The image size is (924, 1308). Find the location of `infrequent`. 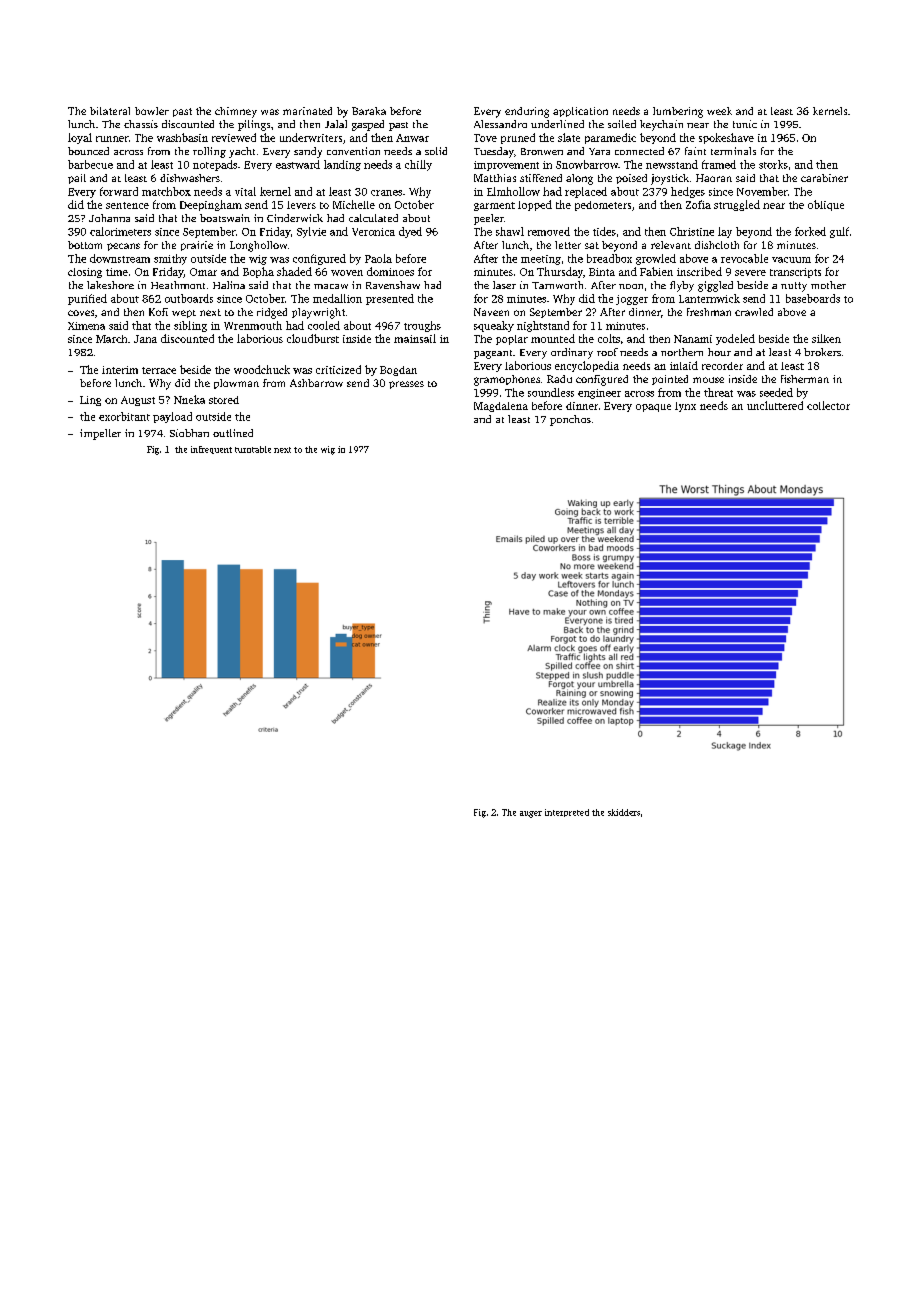

infrequent is located at coordinates (211, 450).
